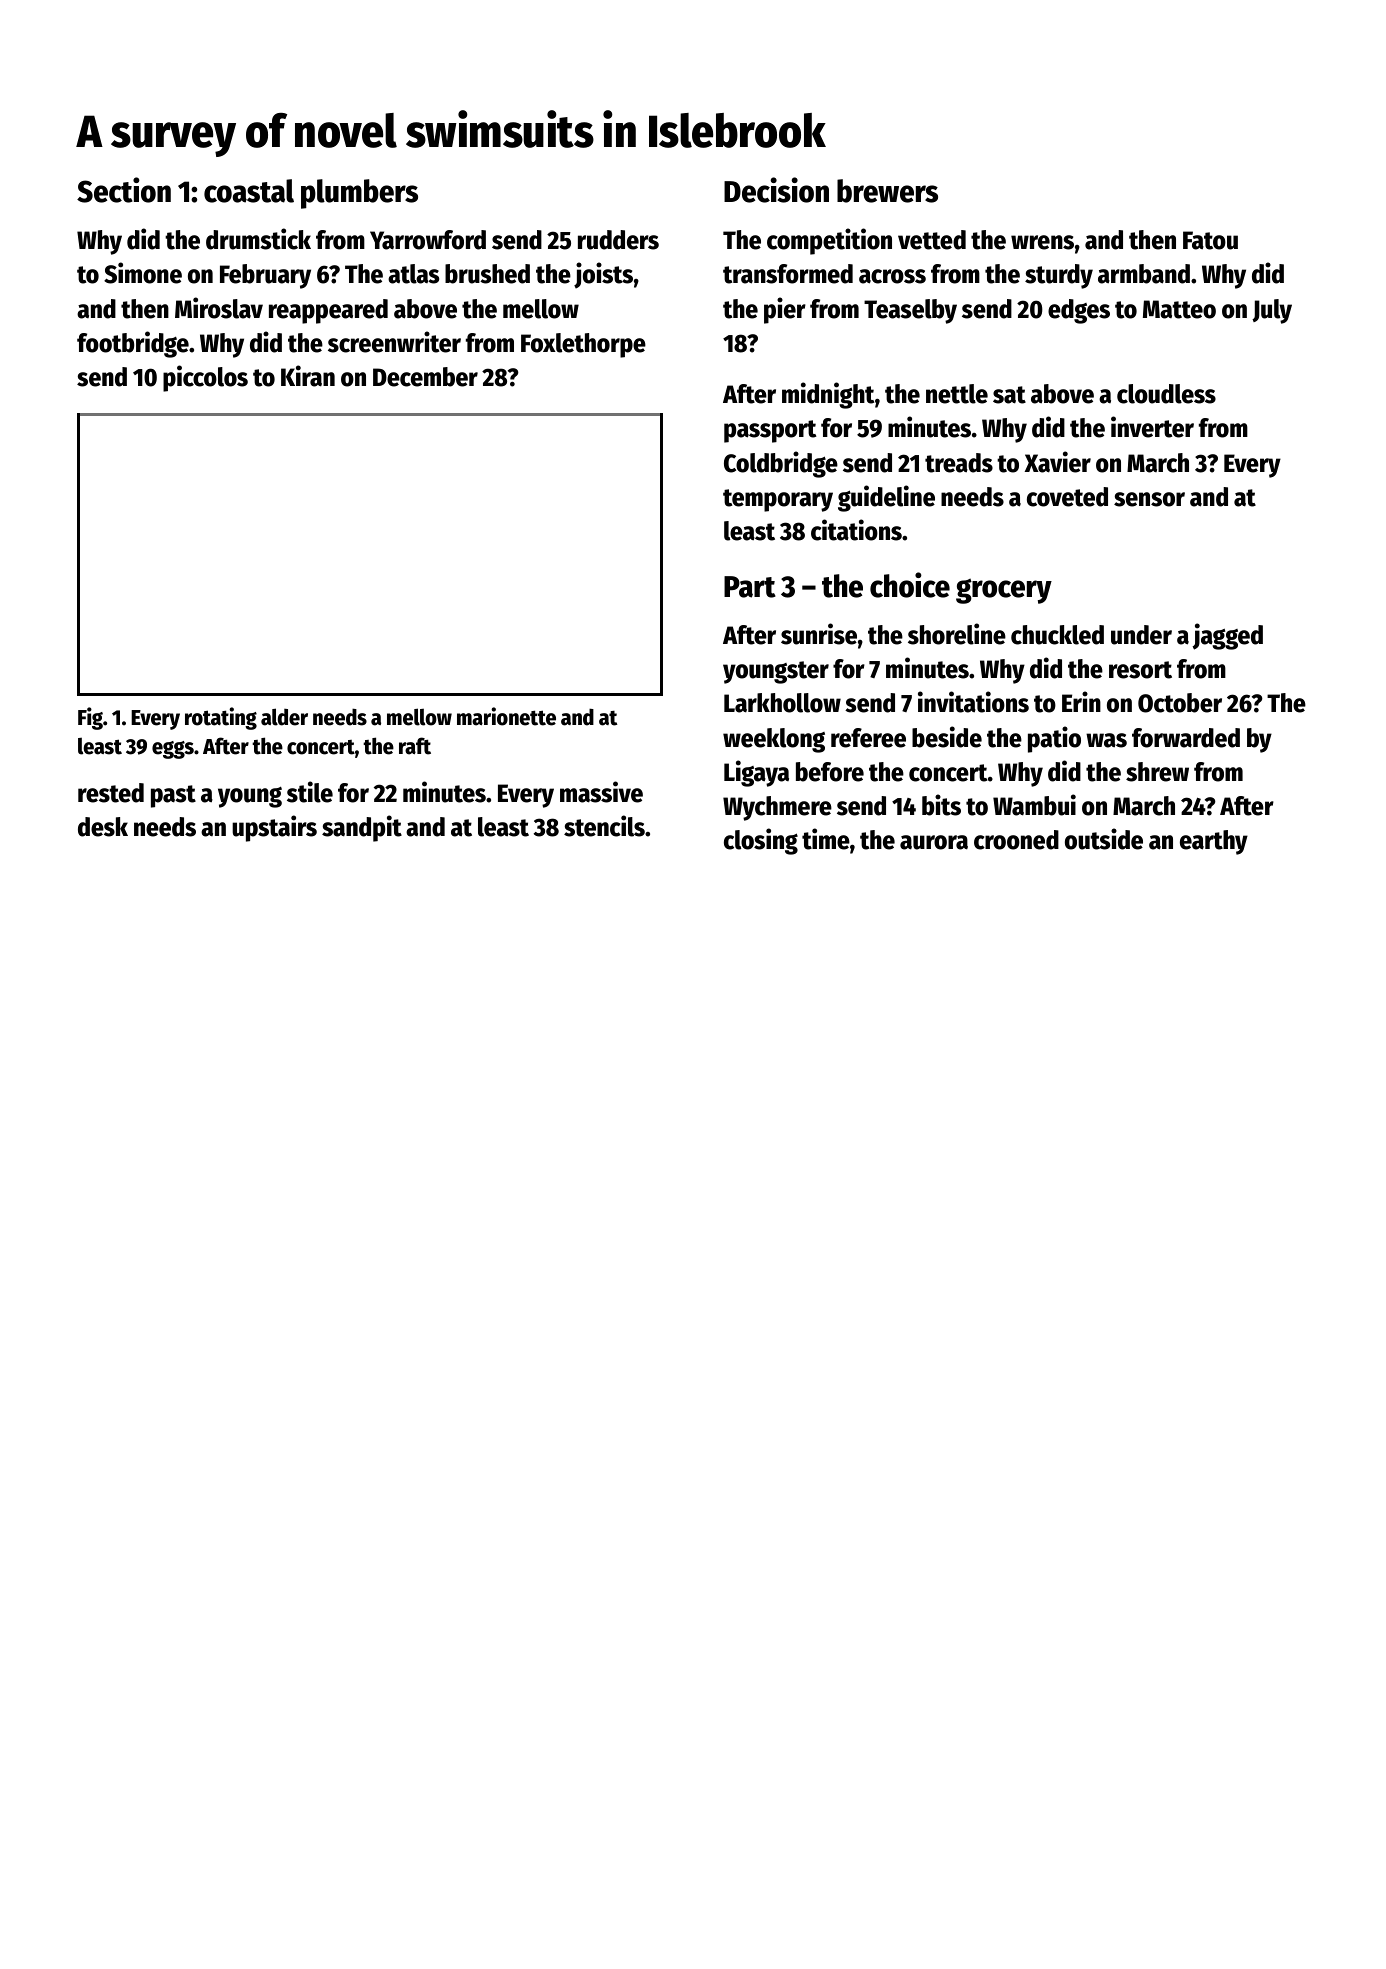 This screenshot has width=1386, height=1969. I want to click on eggs, so click(173, 750).
